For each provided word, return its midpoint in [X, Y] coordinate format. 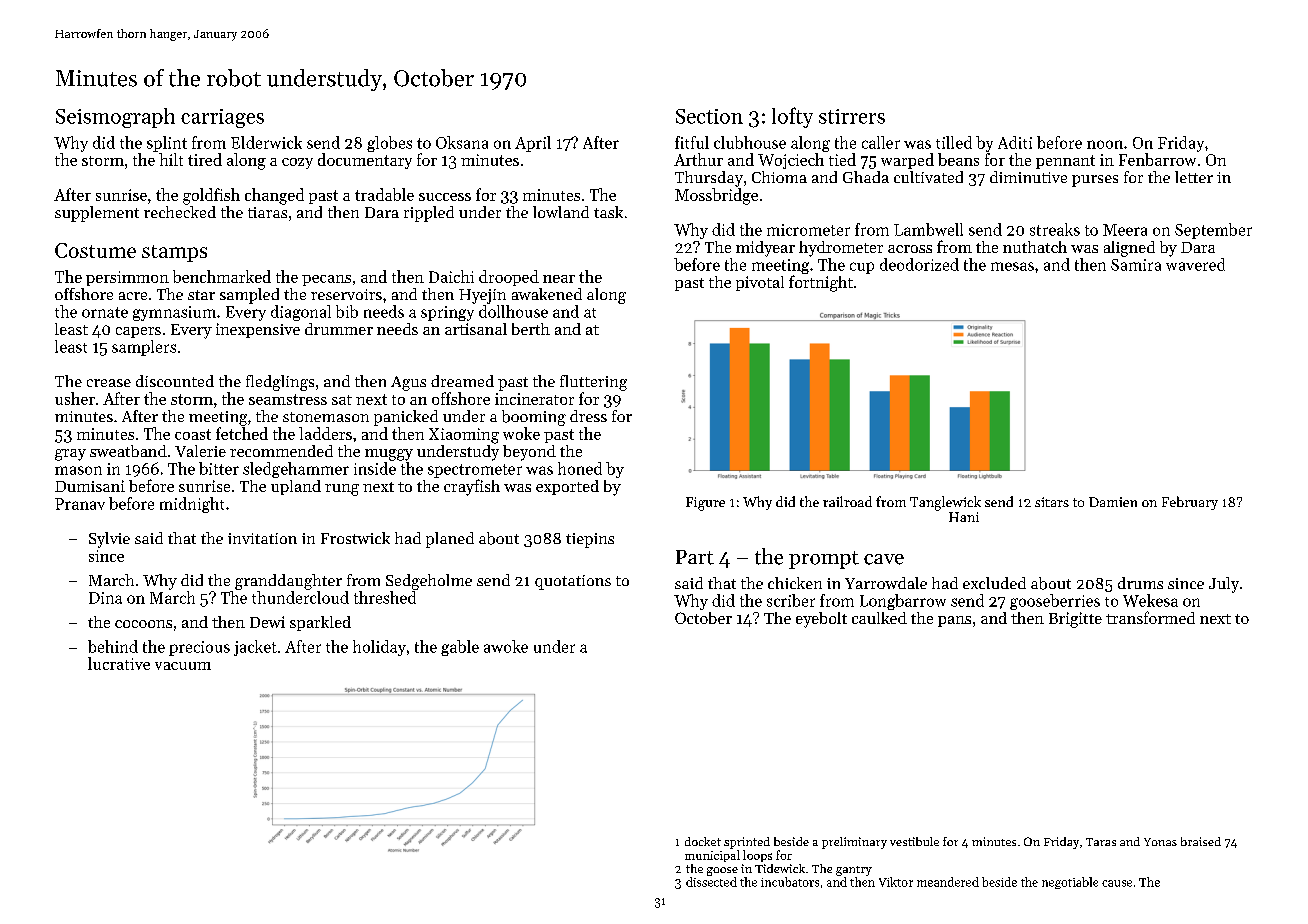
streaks [1055, 229]
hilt [171, 159]
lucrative [119, 663]
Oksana [462, 142]
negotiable [1070, 883]
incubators [790, 882]
